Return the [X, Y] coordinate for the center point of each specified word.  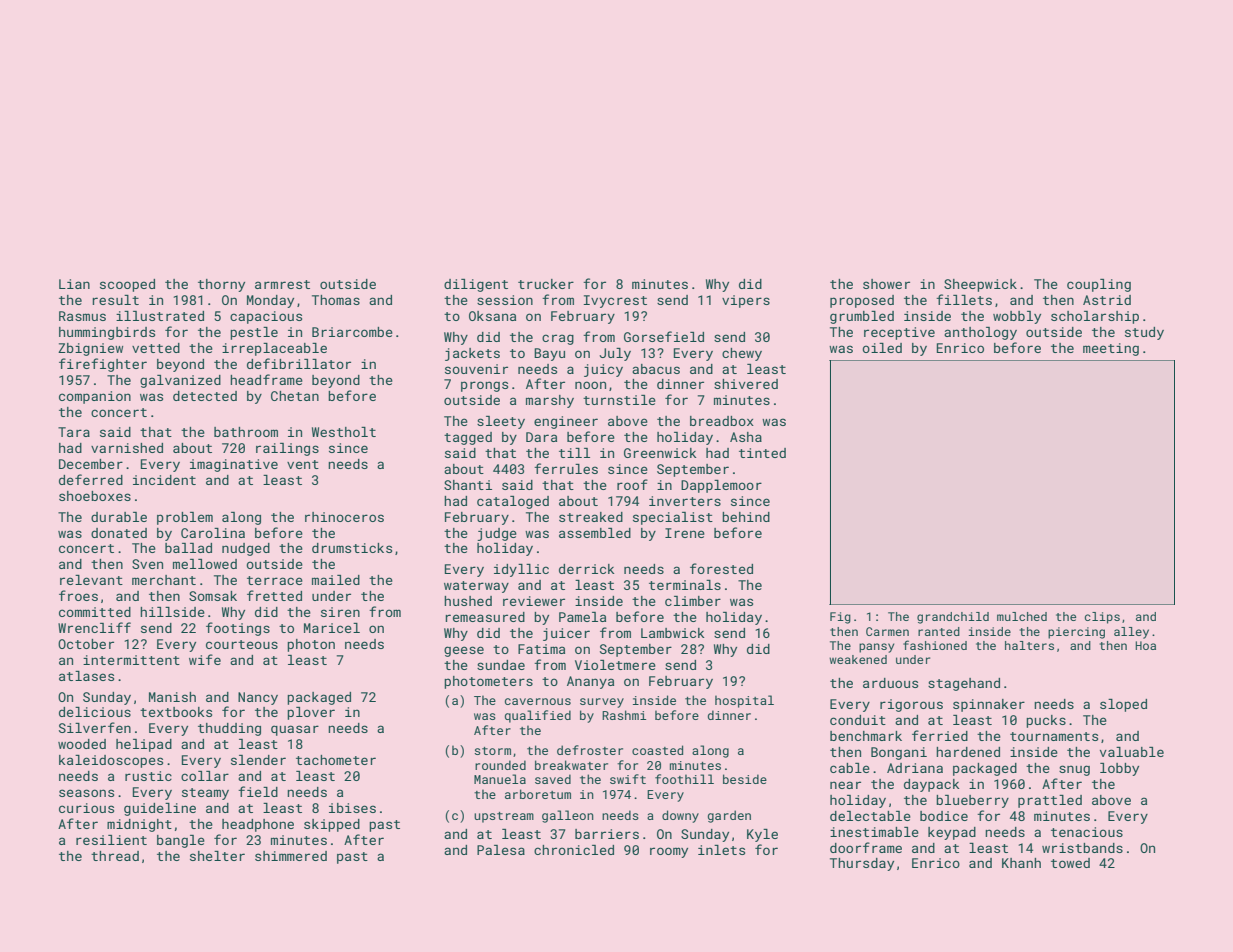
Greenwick [660, 453]
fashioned [935, 645]
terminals [685, 585]
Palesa [501, 850]
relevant [91, 580]
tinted [762, 453]
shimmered [291, 856]
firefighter [103, 365]
